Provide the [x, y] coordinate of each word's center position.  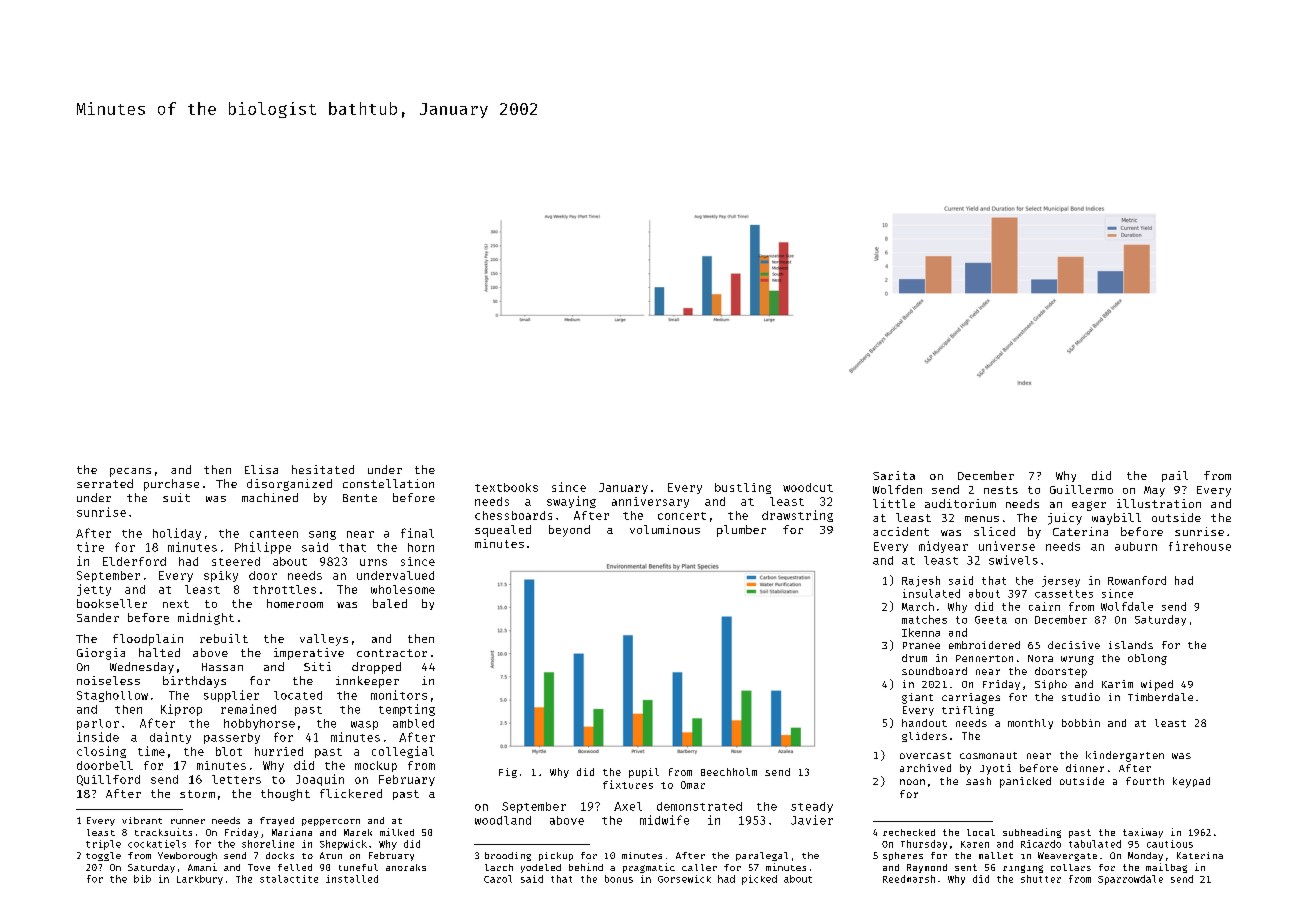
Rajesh [921, 581]
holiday [177, 534]
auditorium [960, 503]
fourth [1145, 781]
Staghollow [112, 696]
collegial [403, 752]
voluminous [665, 529]
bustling [743, 488]
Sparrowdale [1130, 880]
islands [1131, 645]
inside [98, 737]
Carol [498, 879]
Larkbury [200, 880]
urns [373, 562]
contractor [392, 653]
